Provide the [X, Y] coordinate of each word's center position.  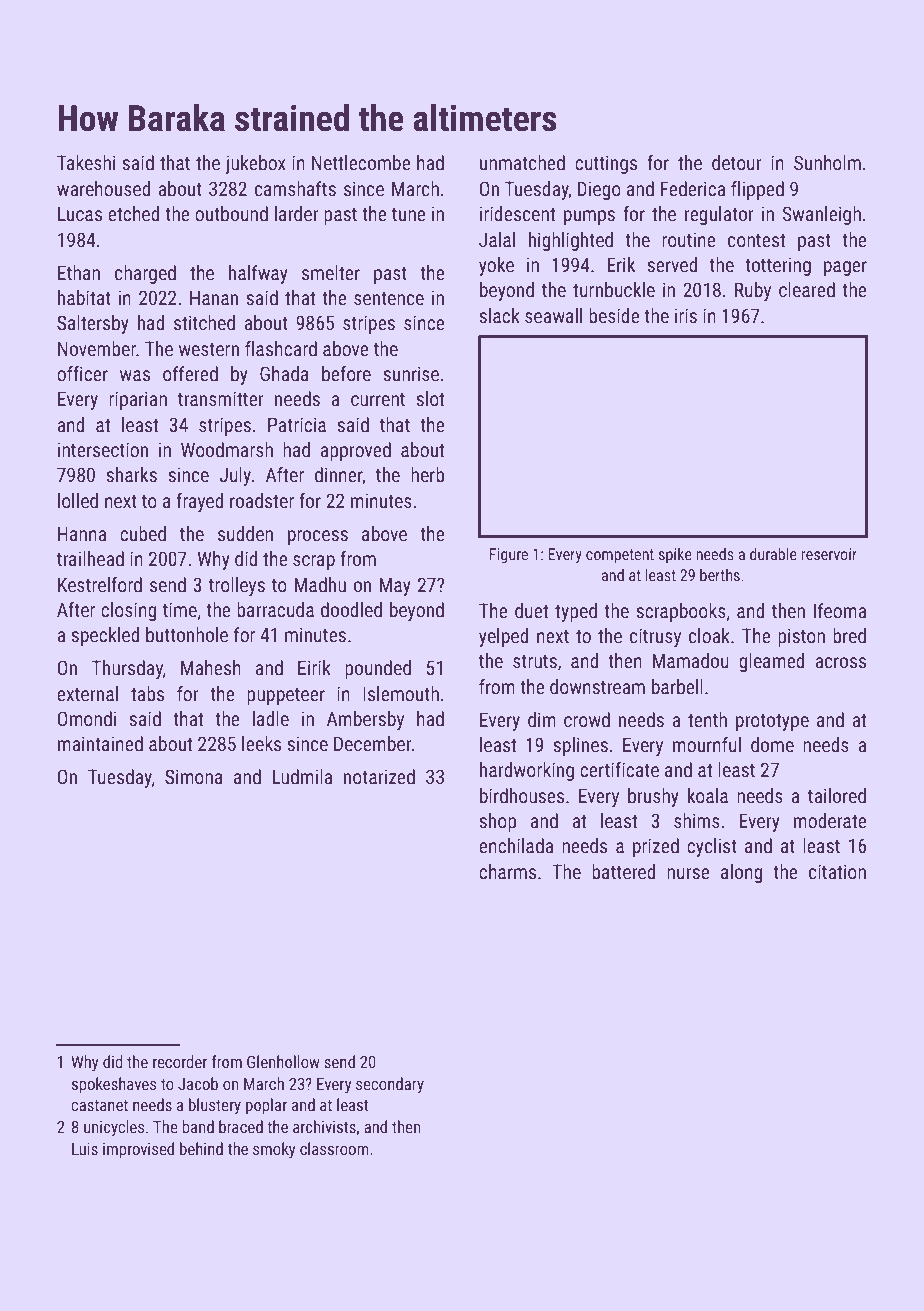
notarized [379, 776]
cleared [807, 289]
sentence [389, 298]
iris [686, 315]
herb [428, 474]
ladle [271, 718]
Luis [85, 1149]
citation [837, 871]
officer [82, 373]
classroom [334, 1148]
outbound [231, 213]
